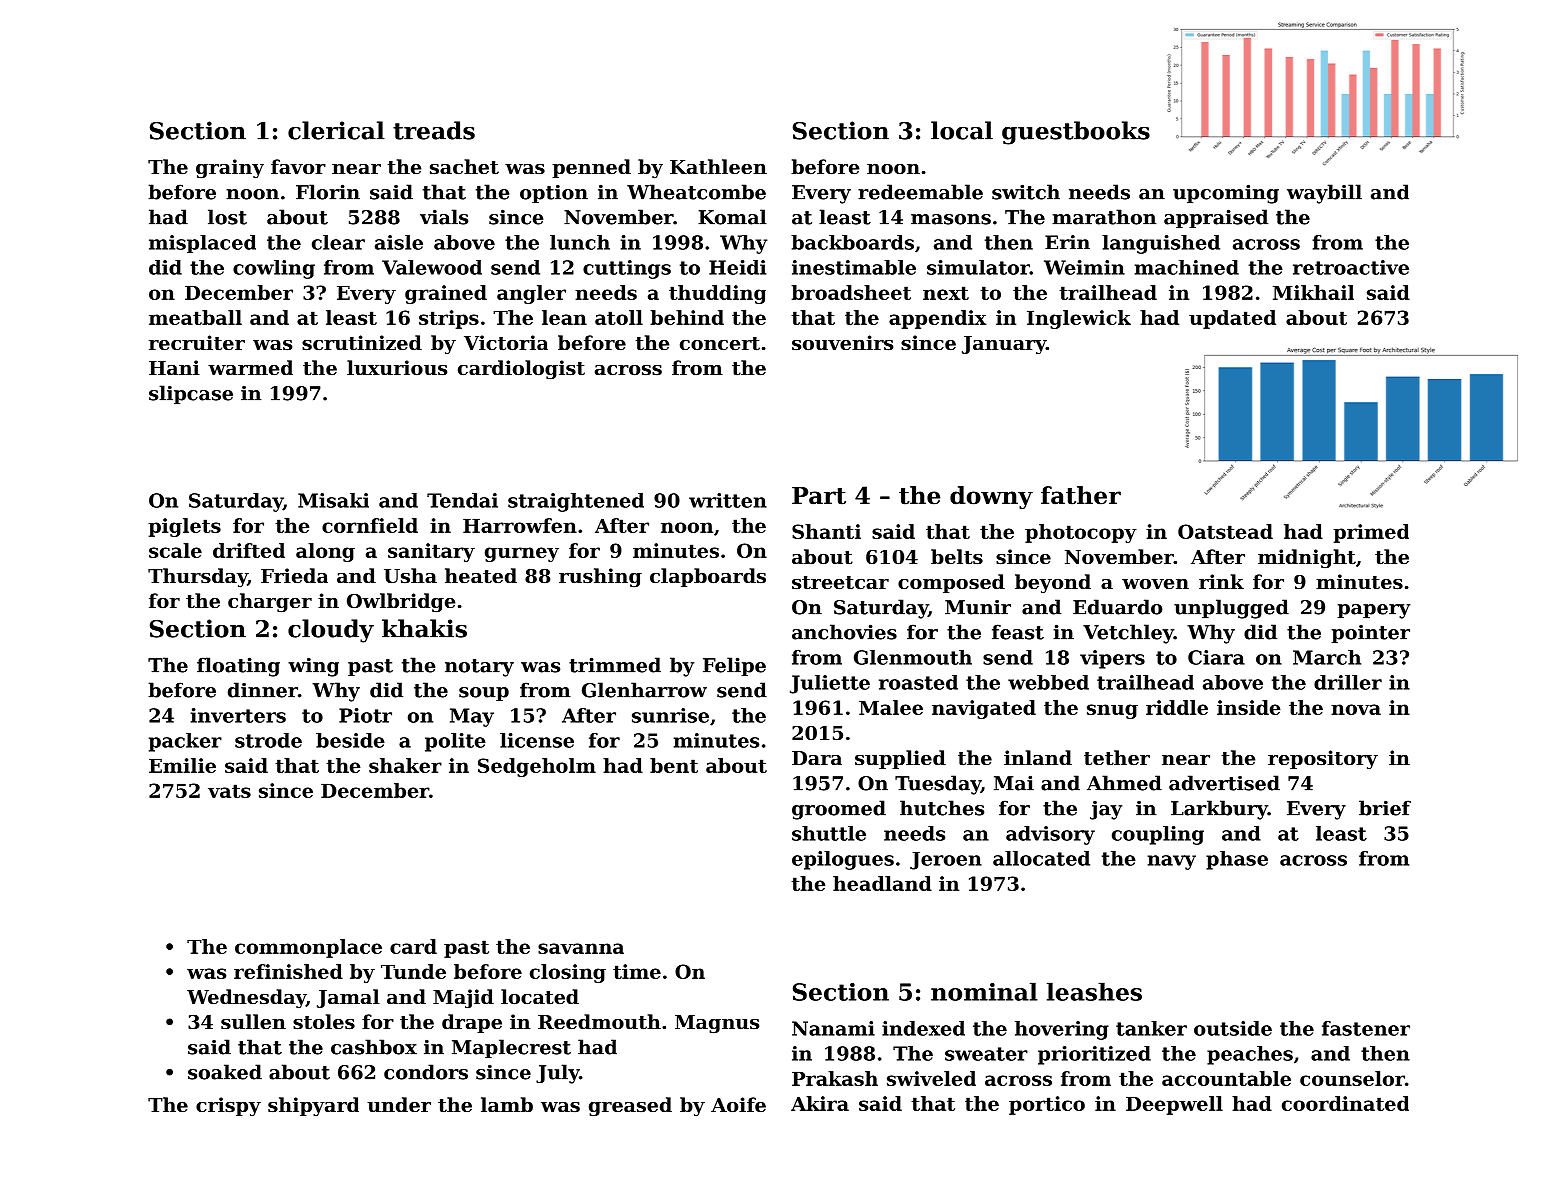 Image resolution: width=1558 pixels, height=1204 pixels. What do you see at coordinates (984, 709) in the page?
I see `navigated` at bounding box center [984, 709].
